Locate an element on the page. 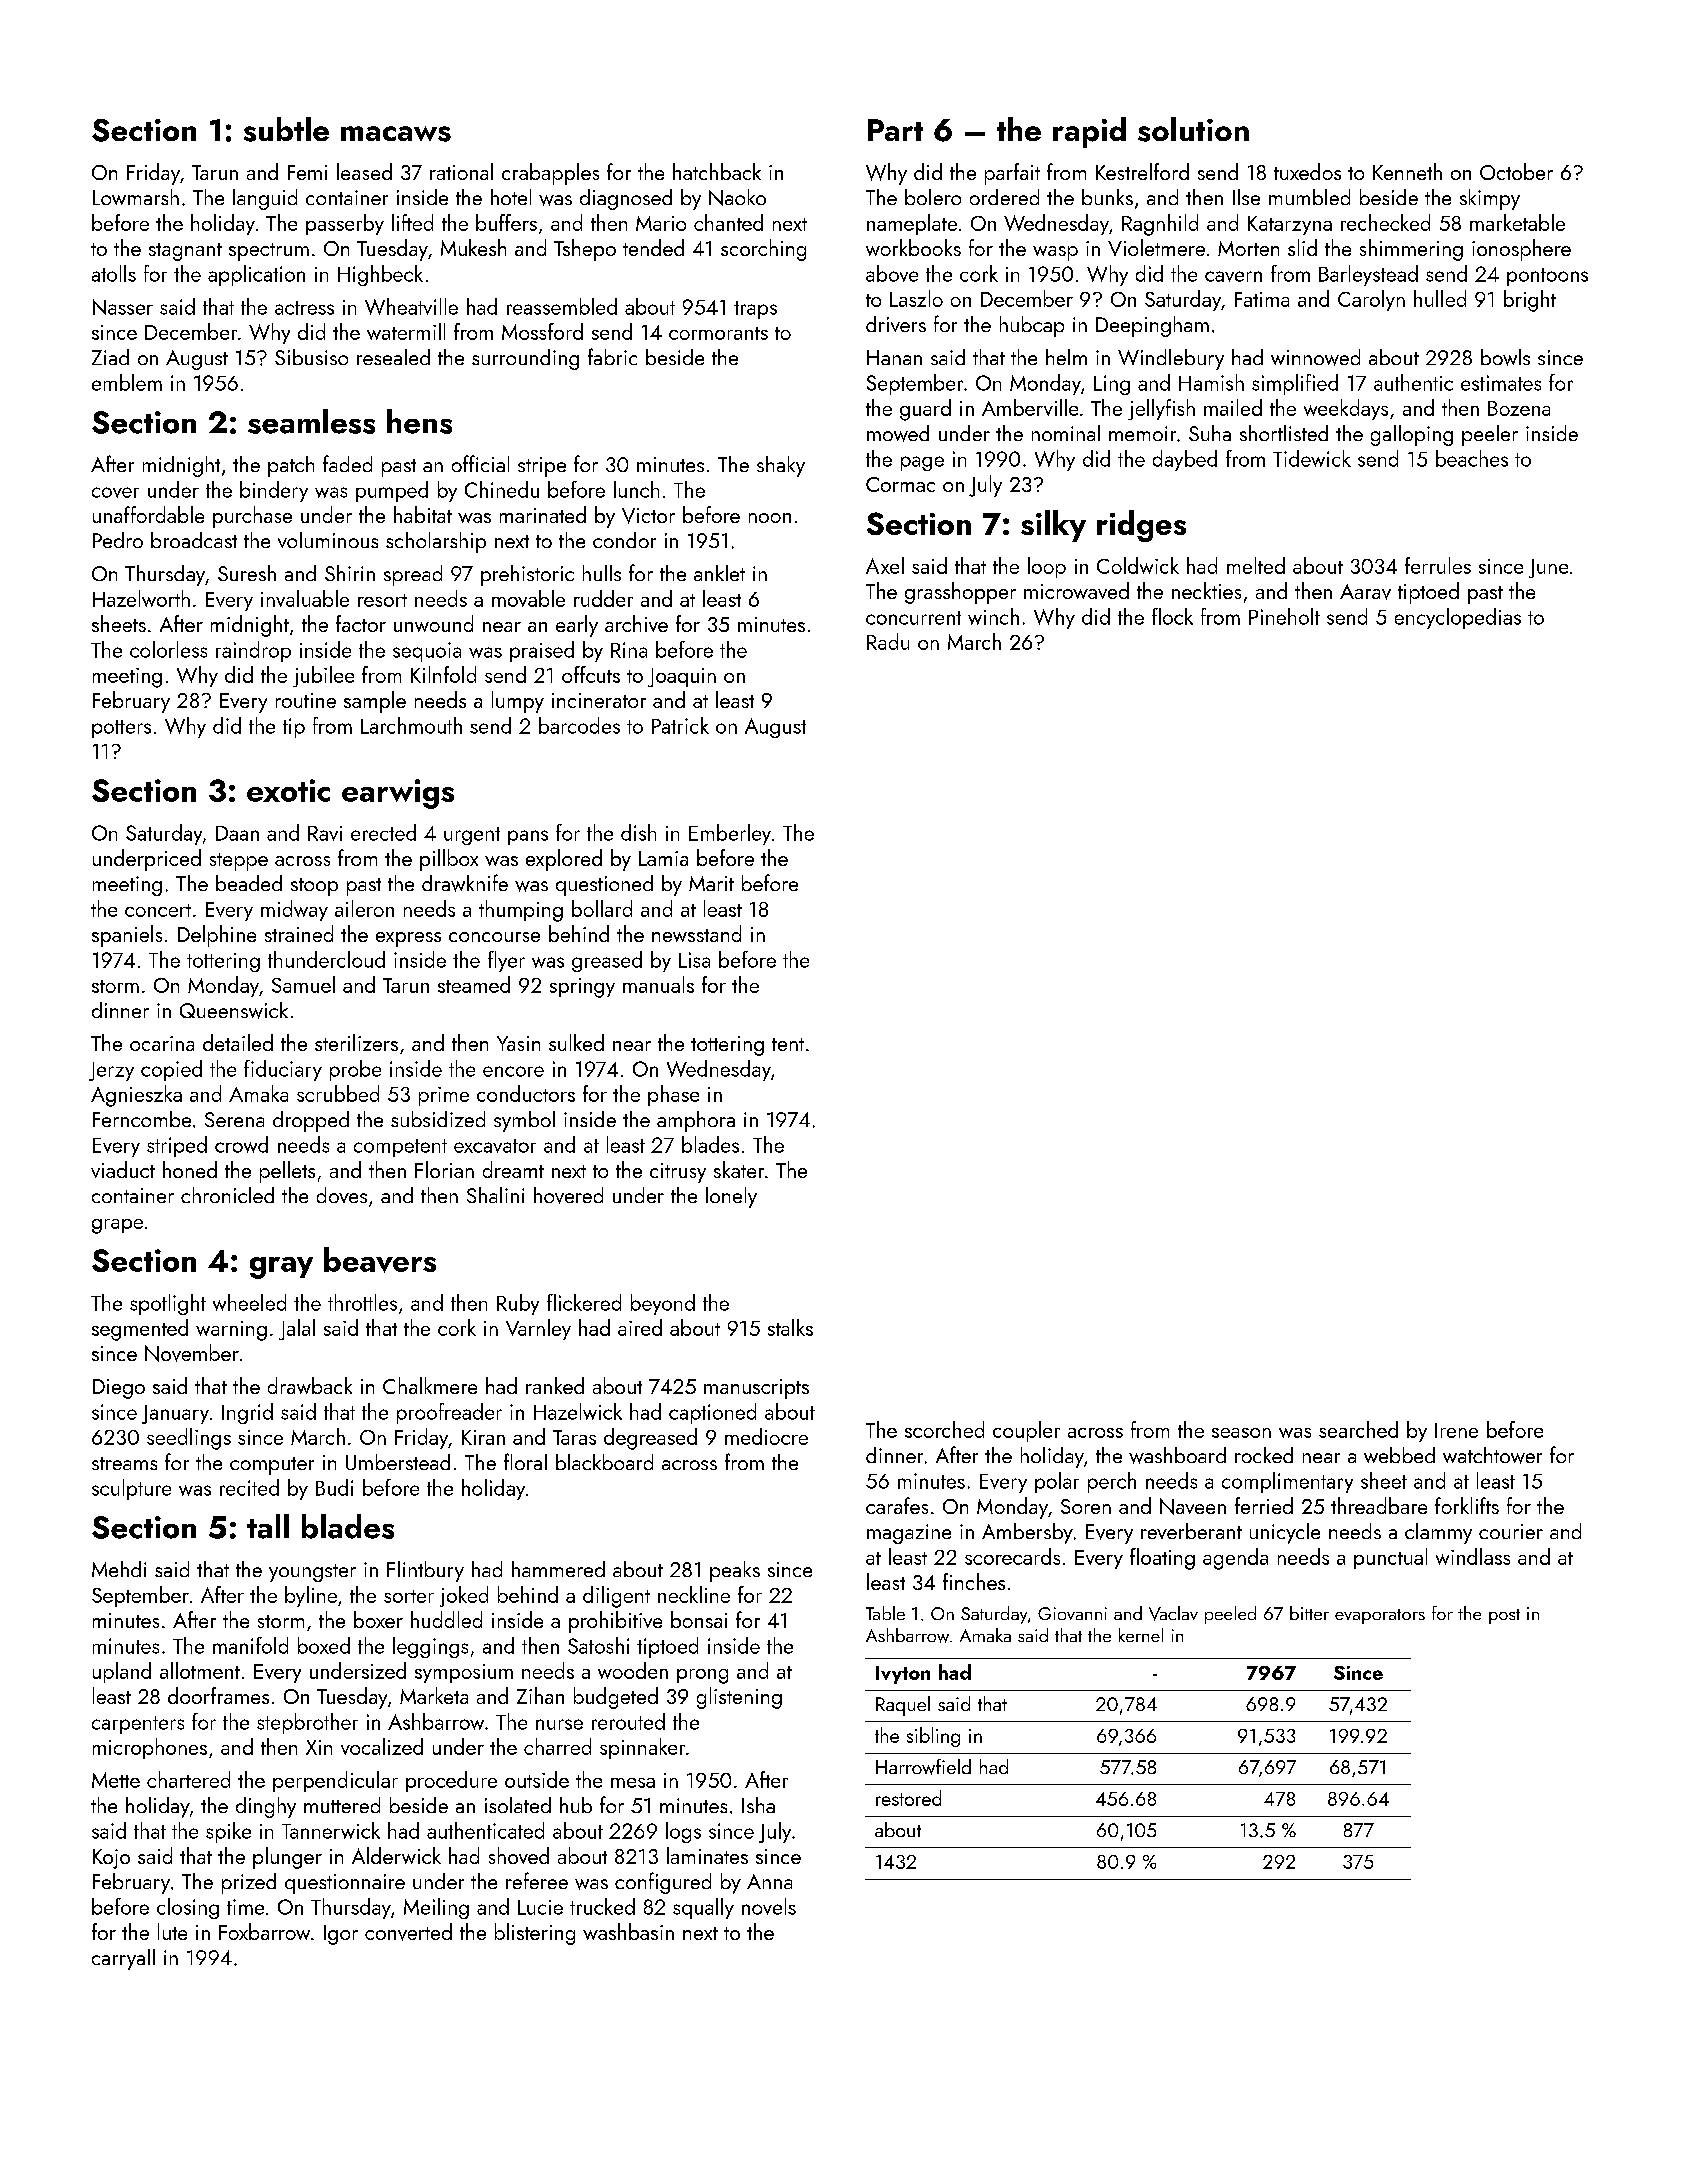 This image has width=1683, height=2178. express is located at coordinates (408, 939).
